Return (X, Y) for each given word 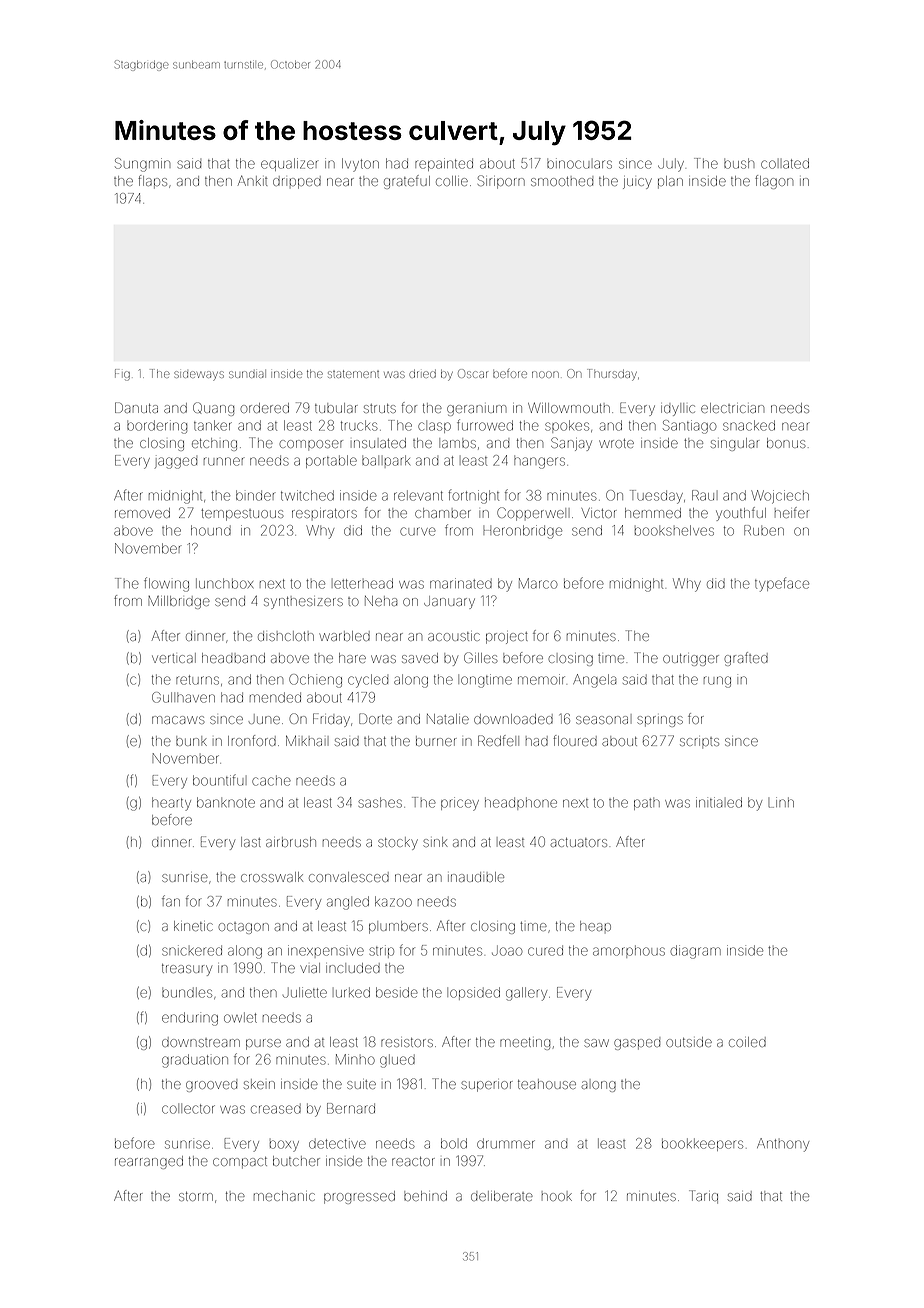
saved (420, 658)
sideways (199, 376)
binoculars (579, 163)
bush (739, 163)
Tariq (703, 1196)
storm (196, 1196)
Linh (781, 802)
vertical (174, 658)
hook (557, 1197)
